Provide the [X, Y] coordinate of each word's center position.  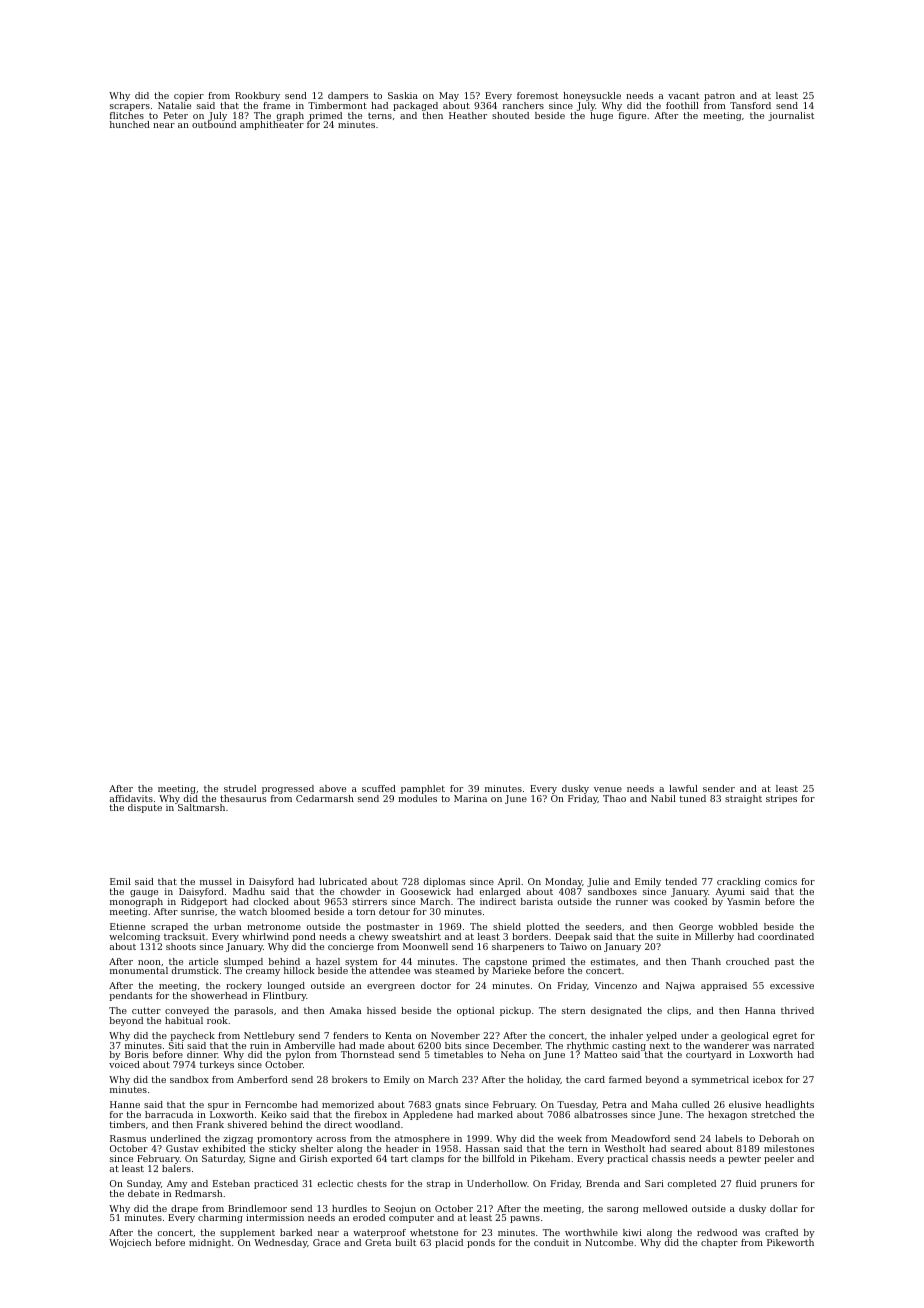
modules [417, 798]
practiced [276, 1184]
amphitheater [272, 126]
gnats [448, 1106]
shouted [510, 115]
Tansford [750, 105]
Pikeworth [790, 1242]
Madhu [249, 891]
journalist [791, 116]
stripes [781, 799]
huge [601, 116]
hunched [130, 124]
